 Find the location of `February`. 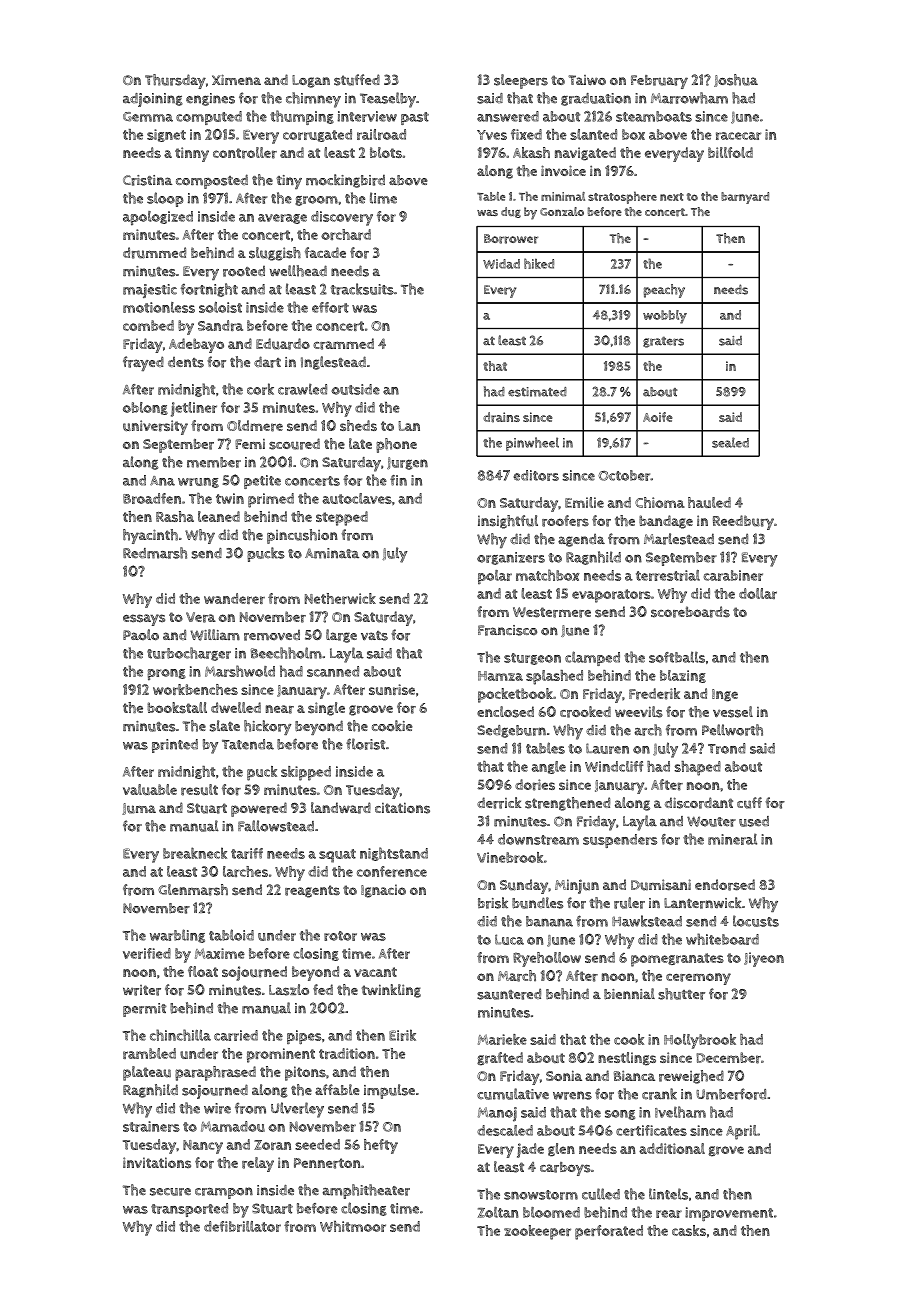

February is located at coordinates (659, 82).
